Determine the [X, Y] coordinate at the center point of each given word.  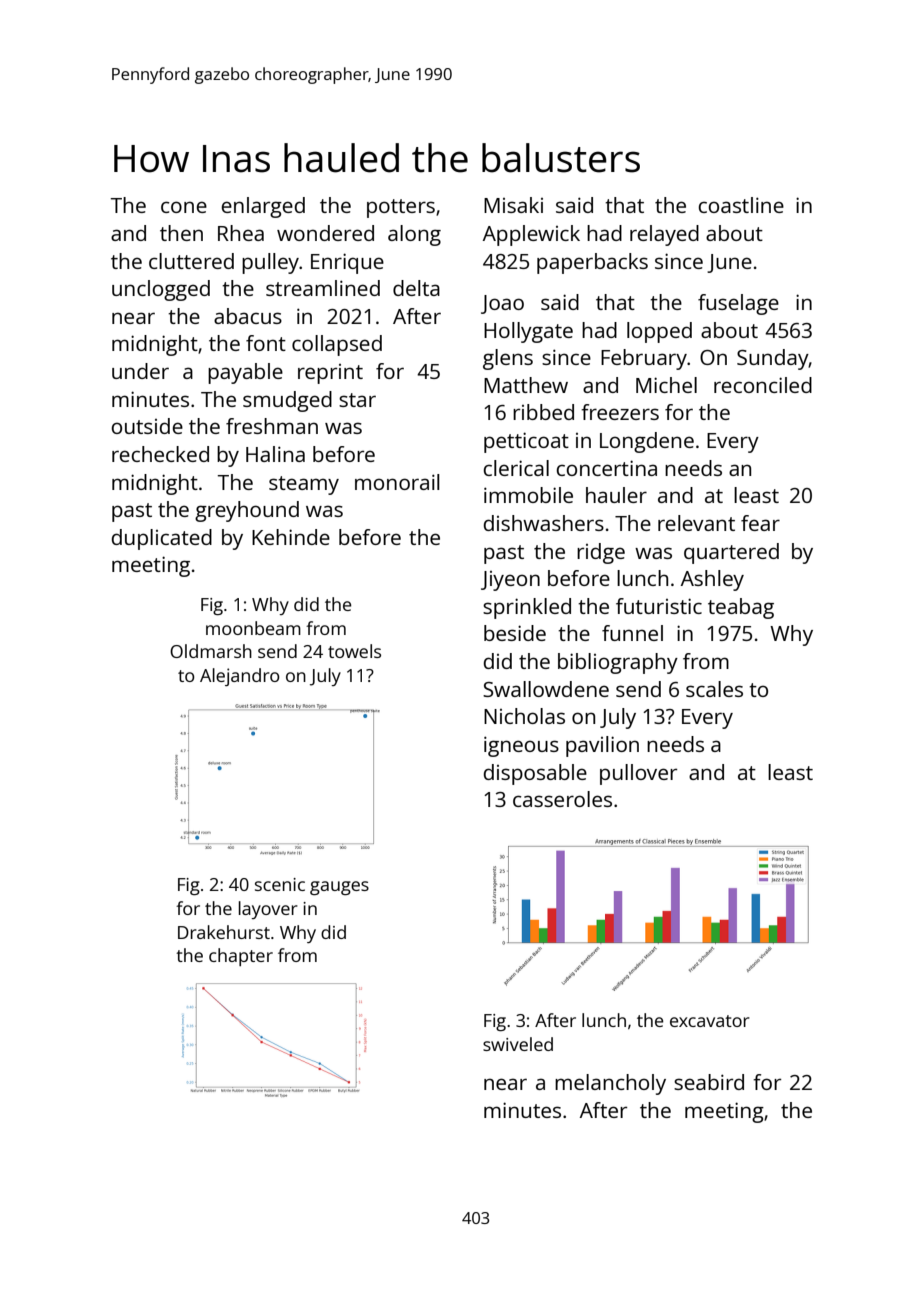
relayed [664, 235]
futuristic [659, 606]
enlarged [263, 207]
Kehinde [291, 537]
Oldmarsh [211, 651]
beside [515, 633]
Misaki [513, 205]
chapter [241, 957]
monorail [397, 482]
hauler [616, 495]
